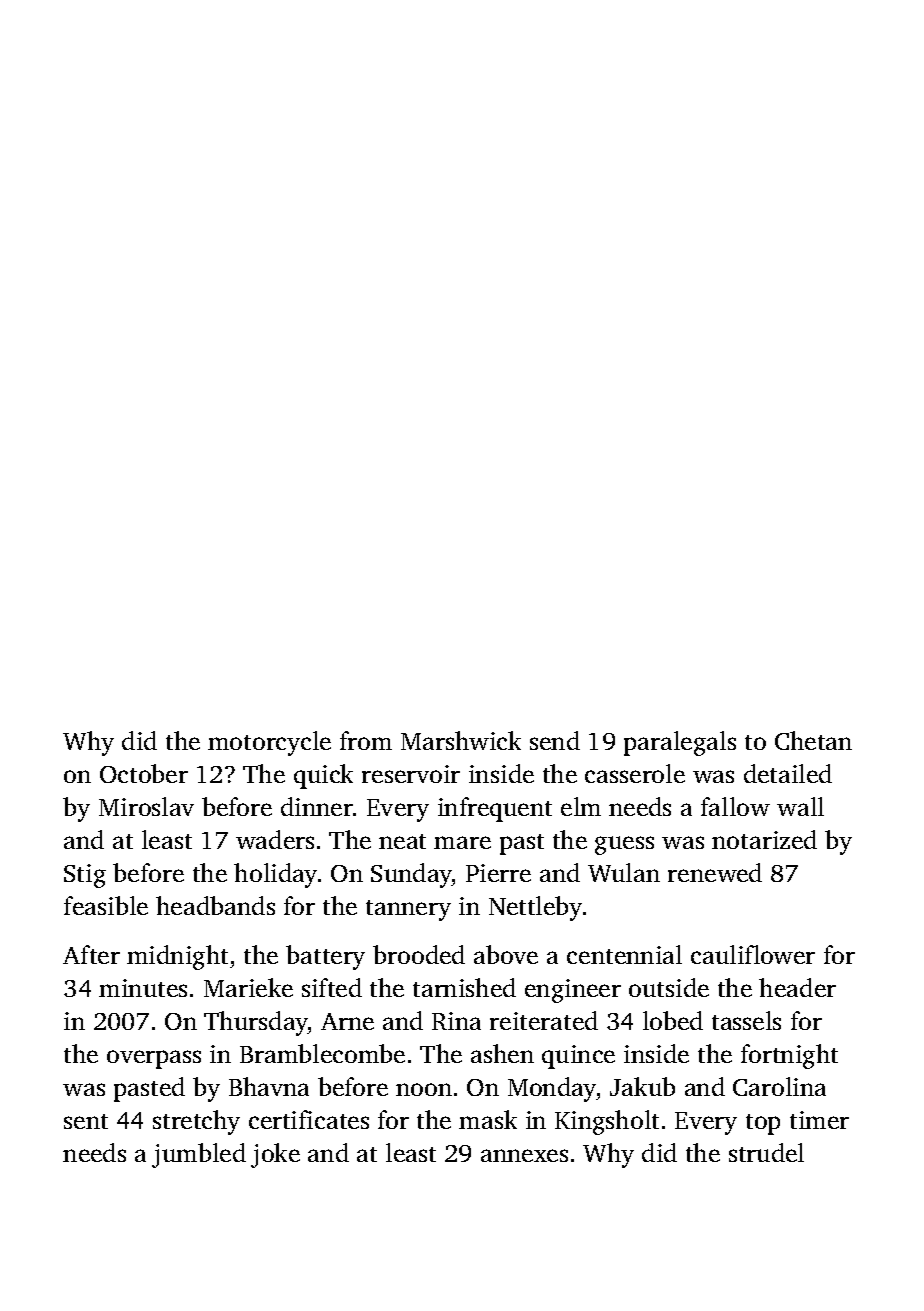  I want to click on minutes, so click(143, 988).
